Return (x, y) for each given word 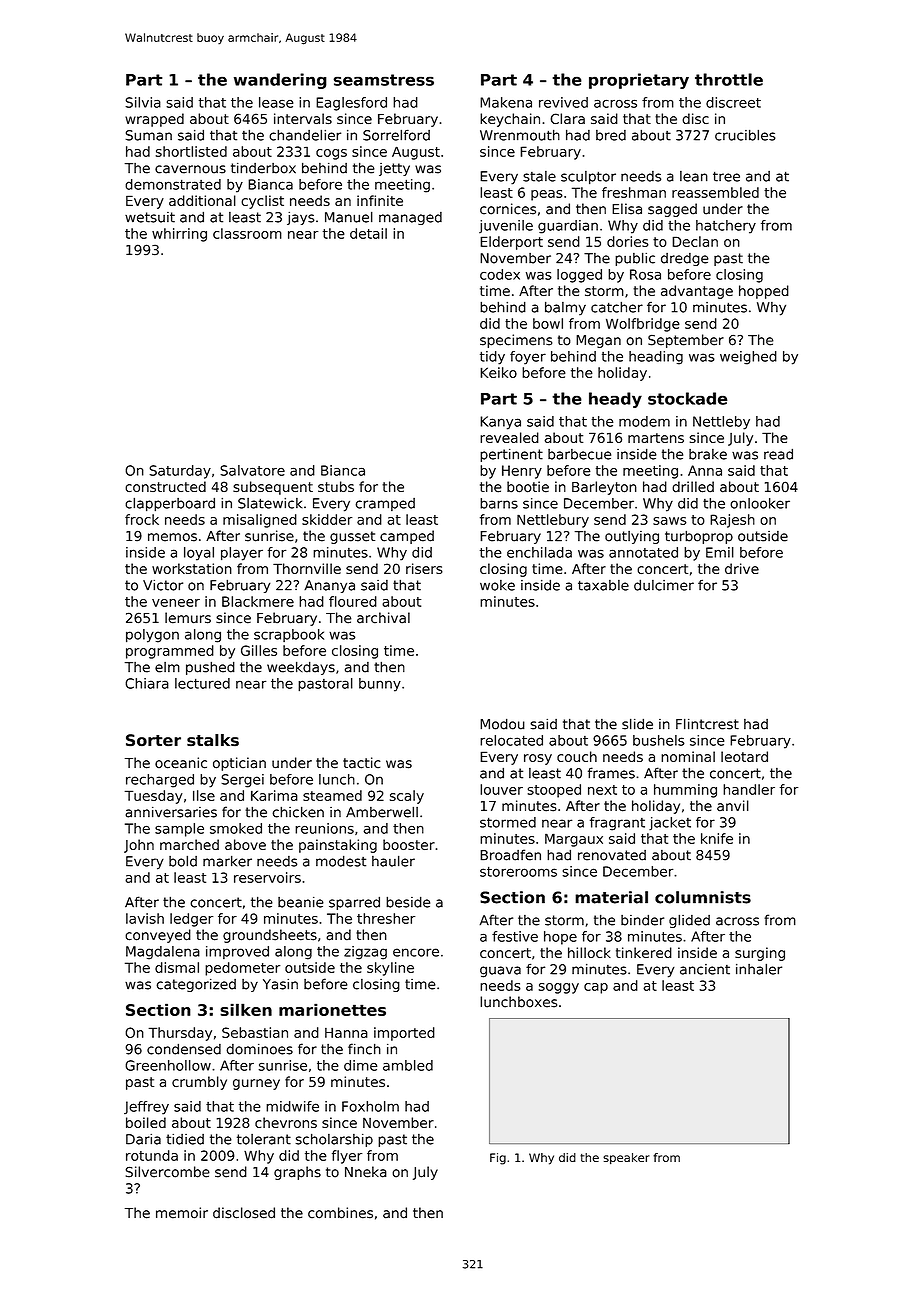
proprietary (639, 81)
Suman (148, 135)
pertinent (511, 455)
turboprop (699, 537)
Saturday (180, 472)
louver (501, 789)
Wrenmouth (520, 135)
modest (341, 861)
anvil (733, 806)
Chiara (147, 683)
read (778, 454)
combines (340, 1213)
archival (383, 618)
